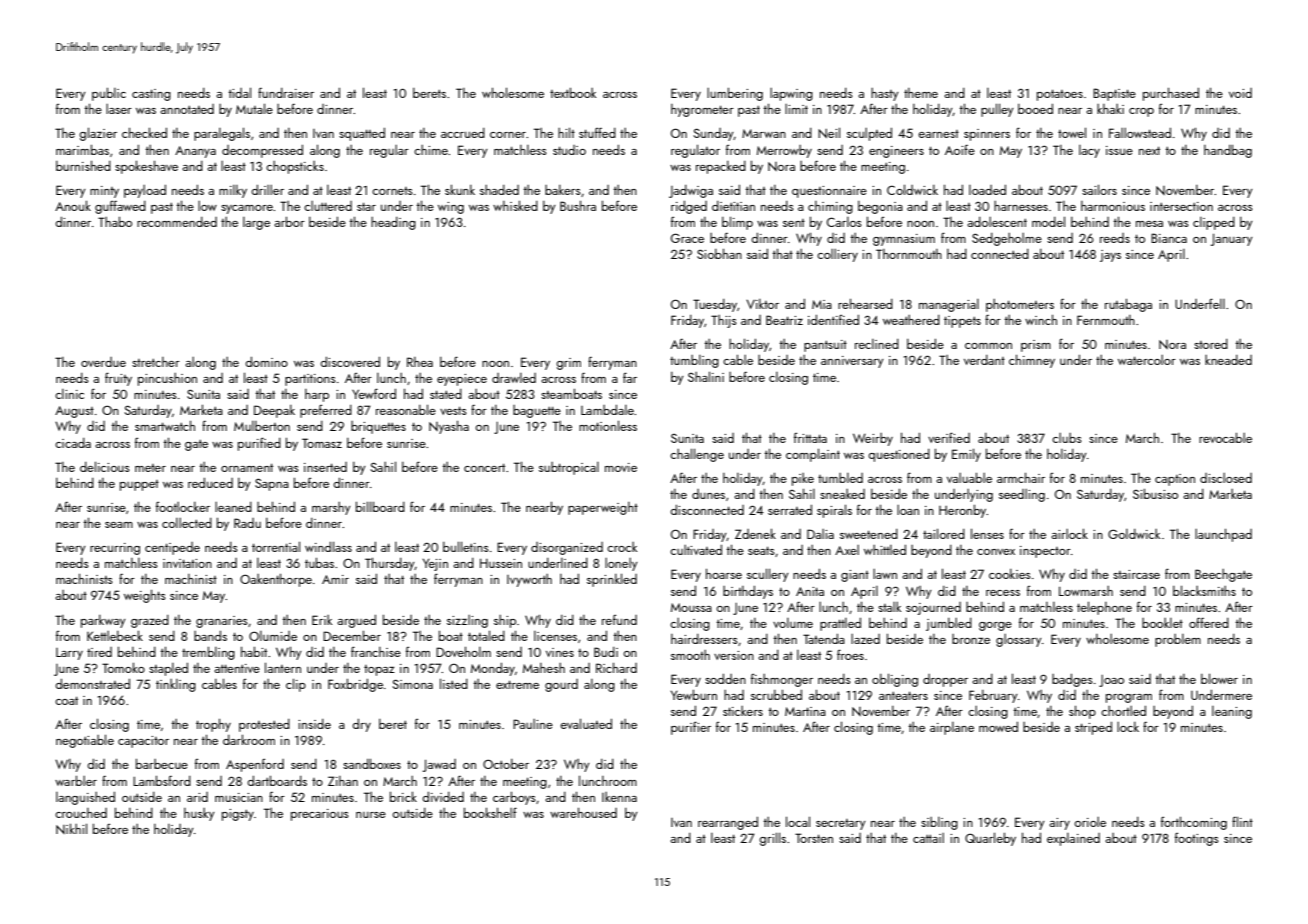  I want to click on sibling, so click(939, 823).
